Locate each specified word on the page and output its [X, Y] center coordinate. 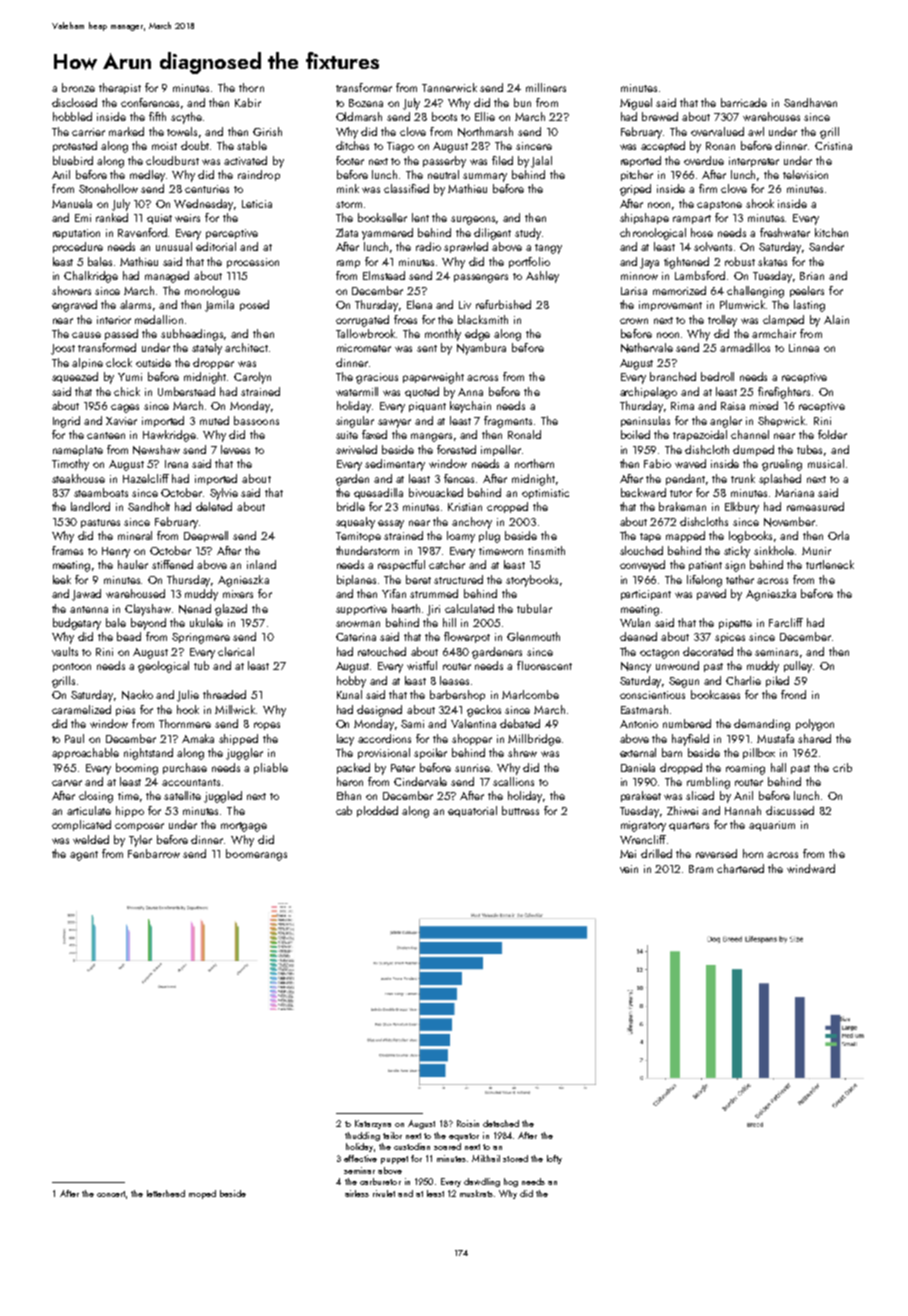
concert [111, 1194]
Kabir [248, 102]
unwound [677, 665]
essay [391, 524]
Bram [701, 869]
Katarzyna [373, 1124]
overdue [704, 160]
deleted [214, 506]
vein [629, 869]
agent [84, 856]
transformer [364, 87]
